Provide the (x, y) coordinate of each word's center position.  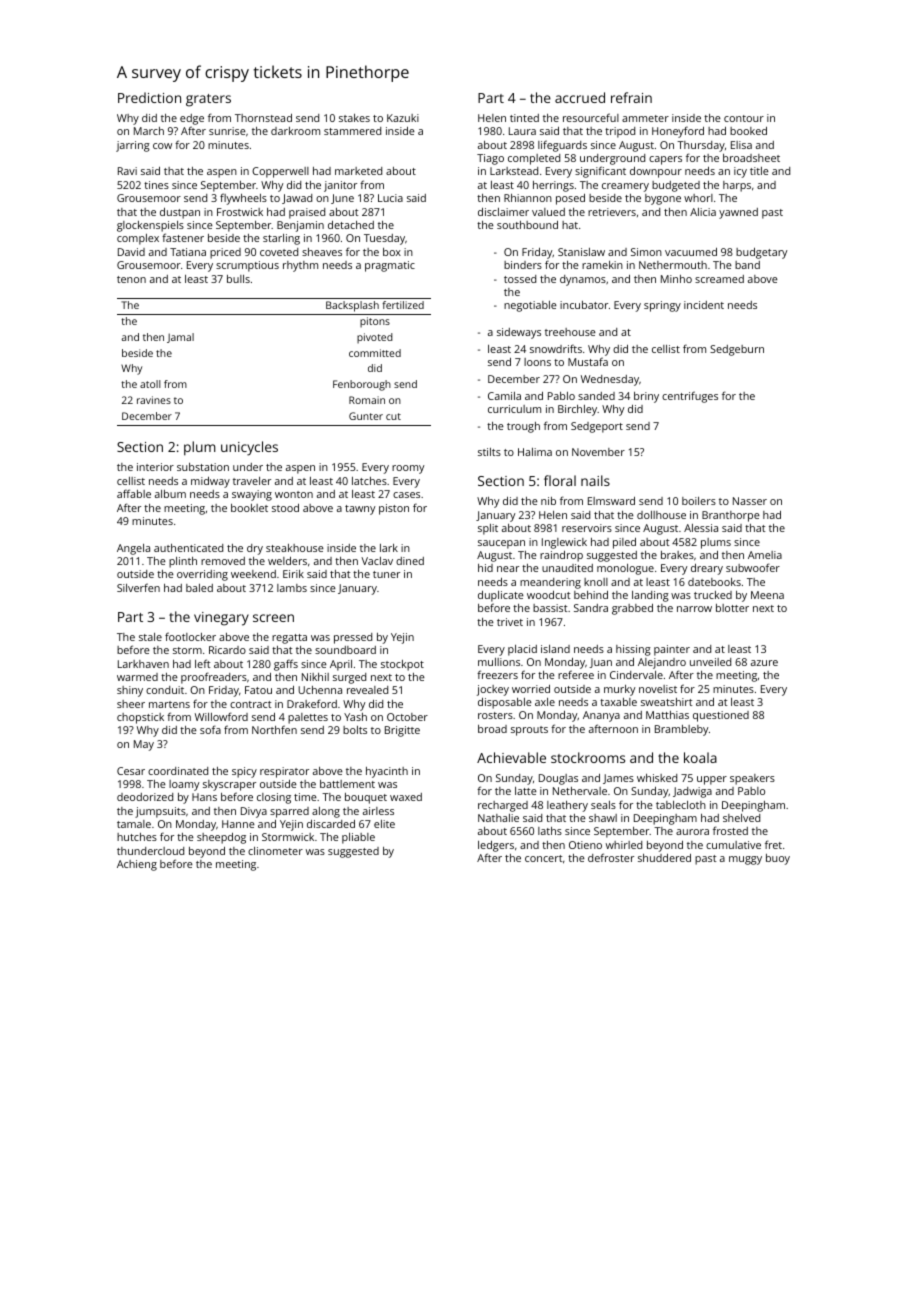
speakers (752, 779)
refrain (631, 97)
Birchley (577, 410)
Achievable (511, 757)
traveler (252, 481)
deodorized (145, 797)
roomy (408, 469)
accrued (580, 97)
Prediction (149, 97)
